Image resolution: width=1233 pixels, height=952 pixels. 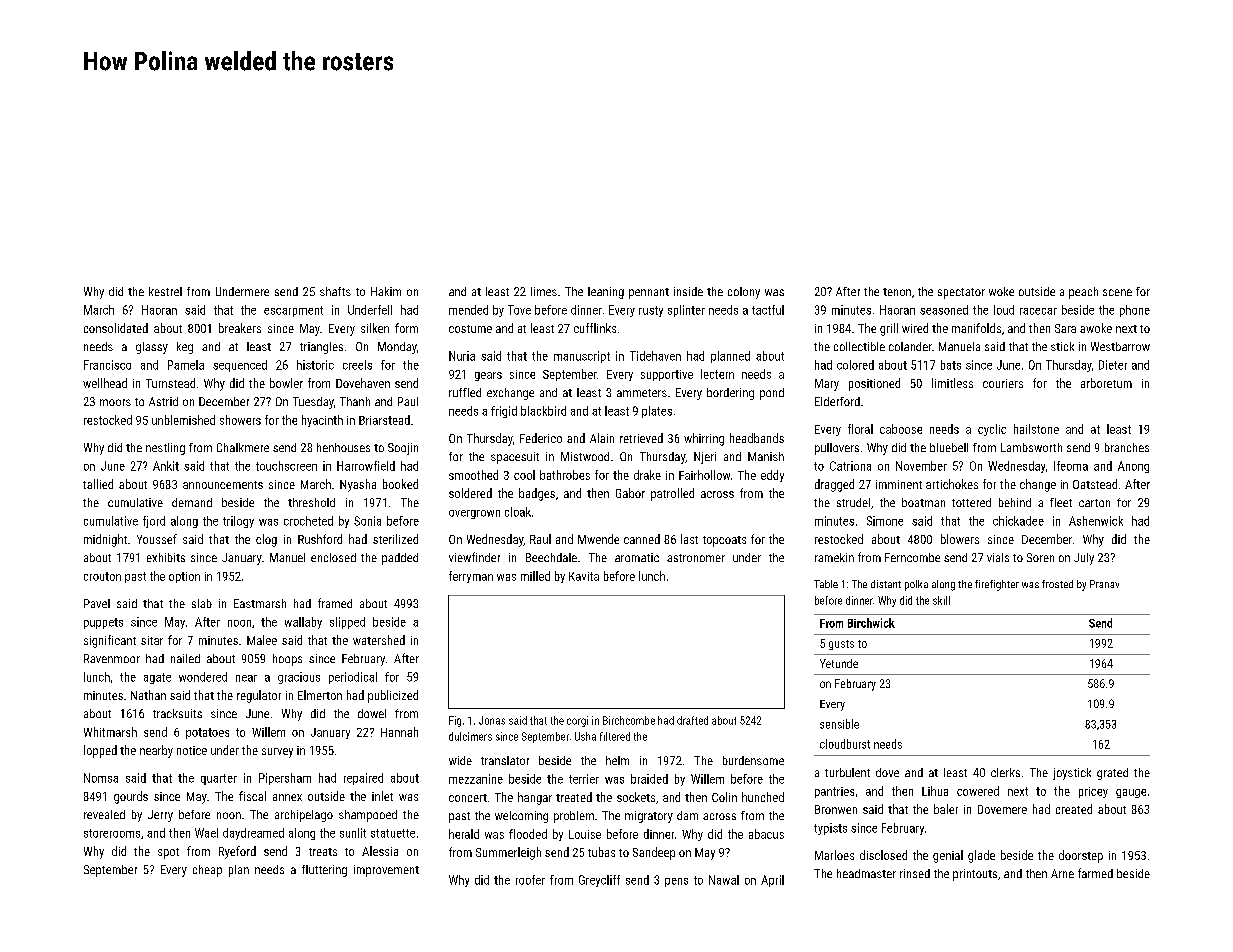 I want to click on gusts, so click(x=841, y=645).
